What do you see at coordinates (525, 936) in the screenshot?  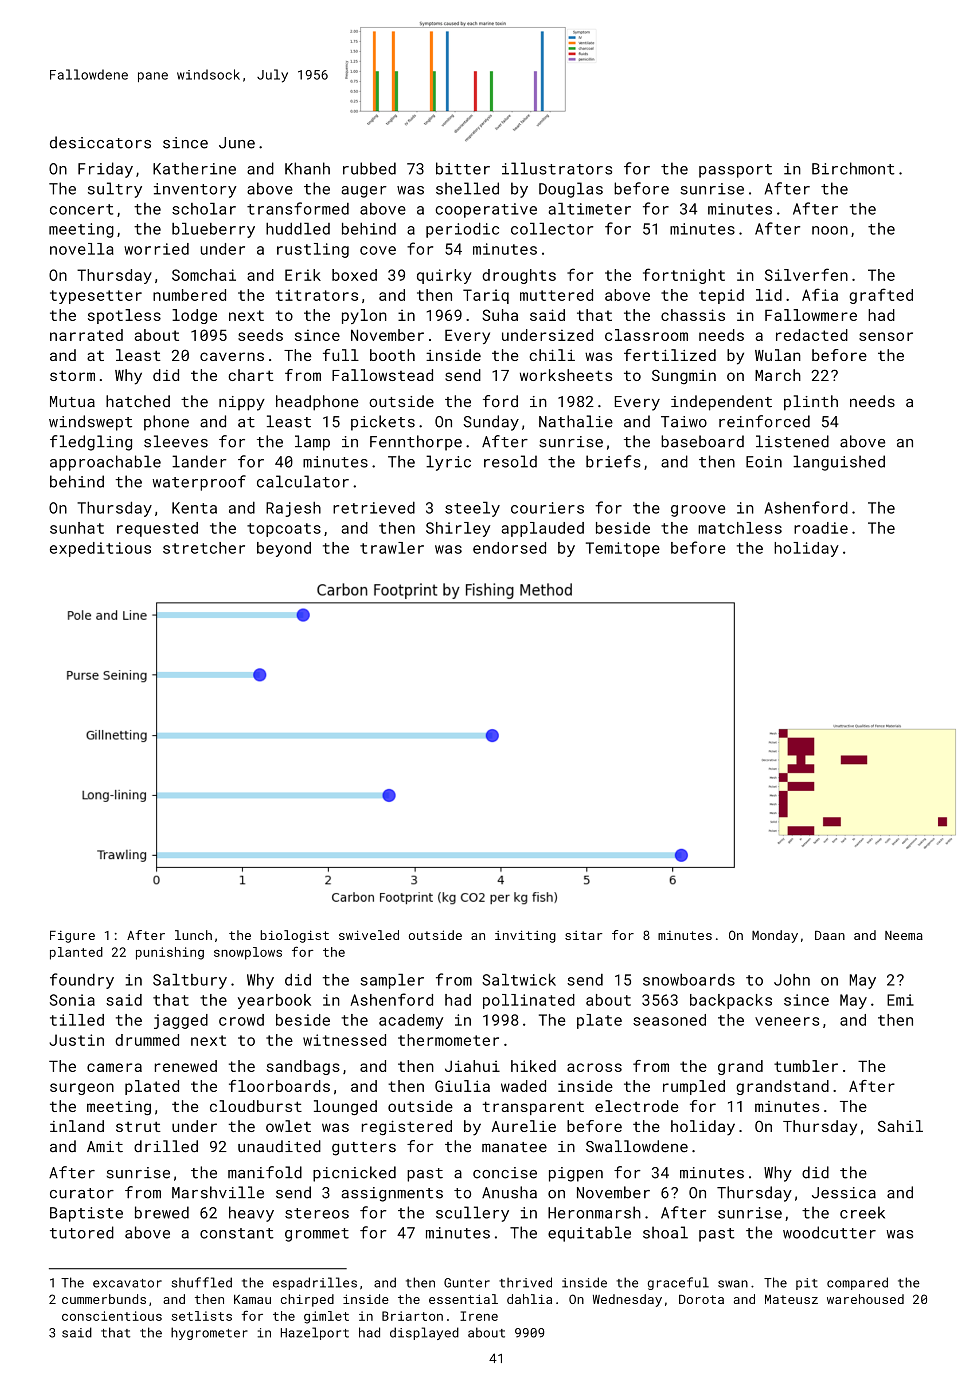 I see `inviting` at bounding box center [525, 936].
